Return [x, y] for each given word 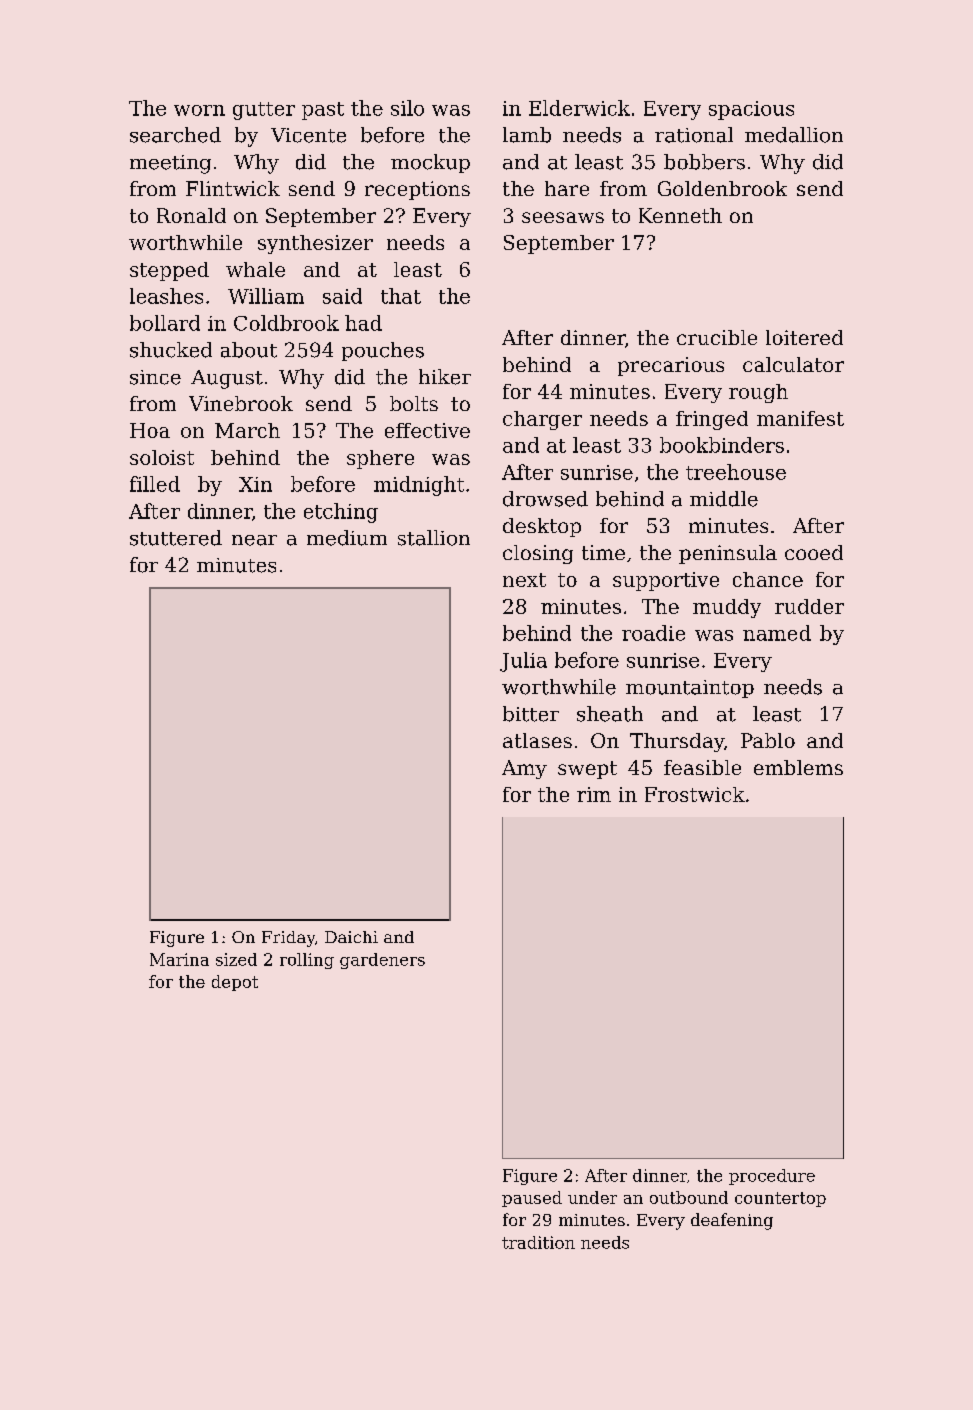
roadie [653, 633]
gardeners [382, 961]
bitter [531, 714]
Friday [288, 939]
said [342, 296]
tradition [538, 1242]
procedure [772, 1177]
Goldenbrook [722, 188]
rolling [307, 961]
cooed [814, 552]
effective [427, 430]
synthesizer [315, 244]
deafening [732, 1221]
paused [532, 1199]
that [401, 296]
